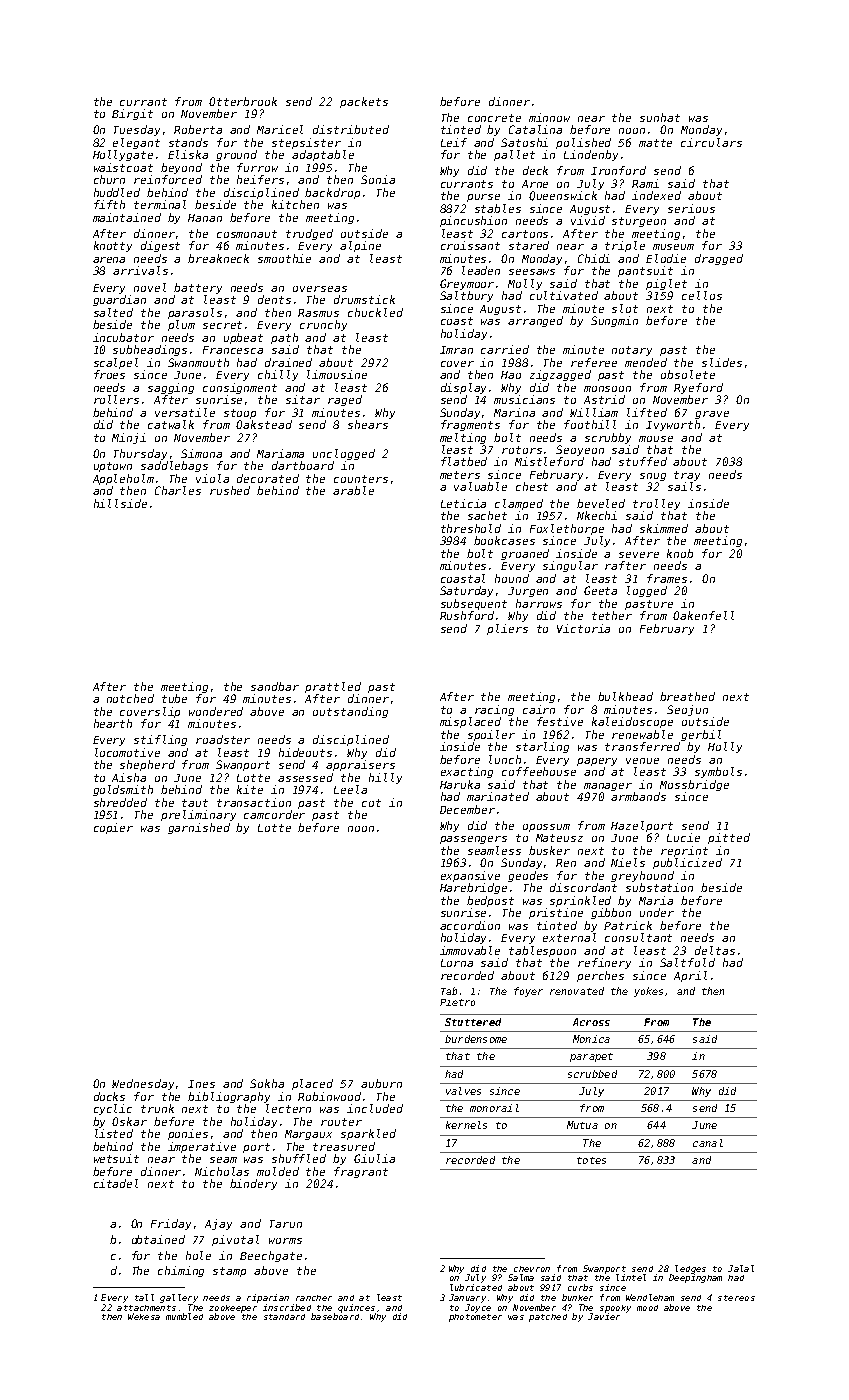 The image size is (849, 1400). What do you see at coordinates (702, 295) in the screenshot?
I see `cellos` at bounding box center [702, 295].
